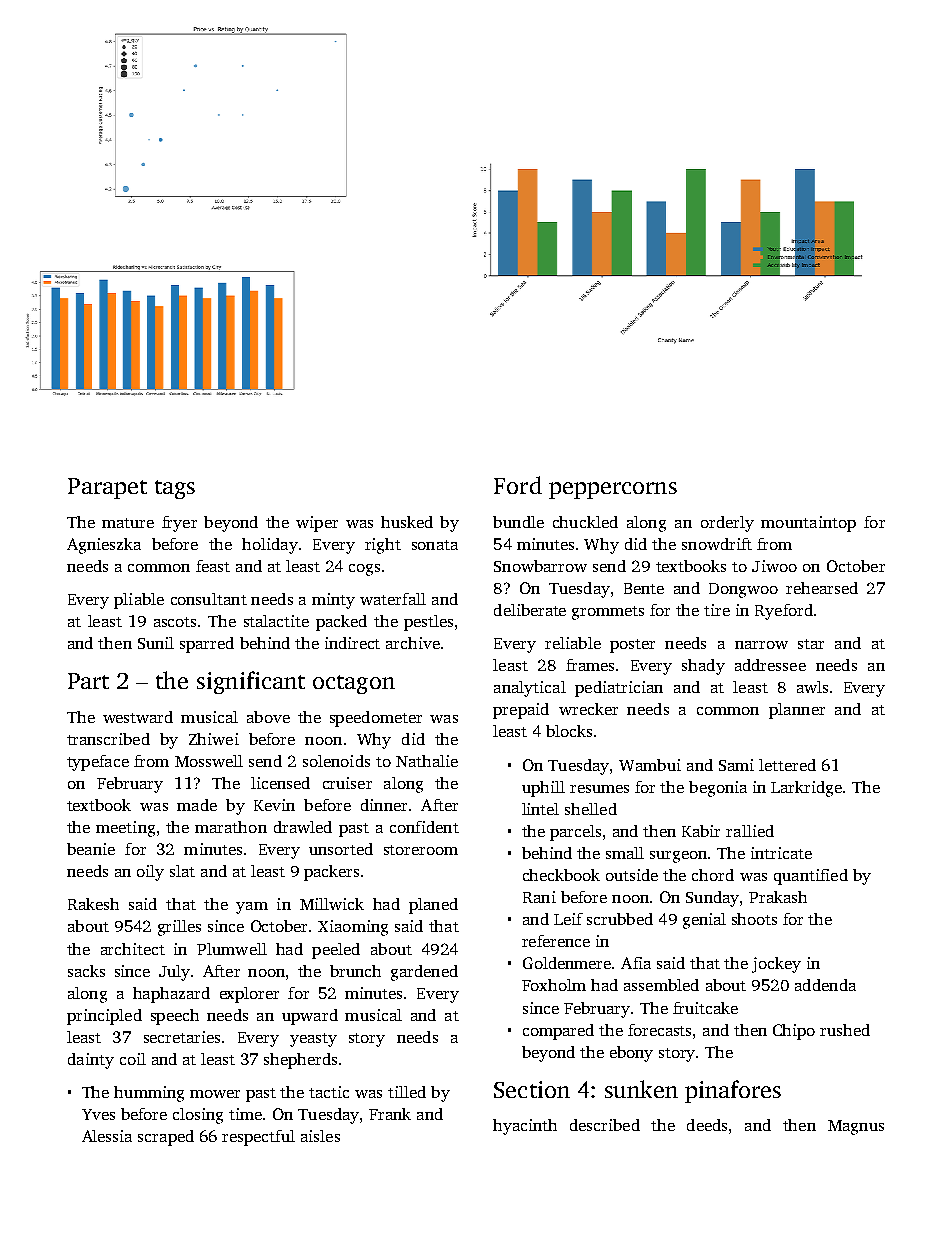  Describe the element at coordinates (822, 588) in the image. I see `rehearsed` at that location.
